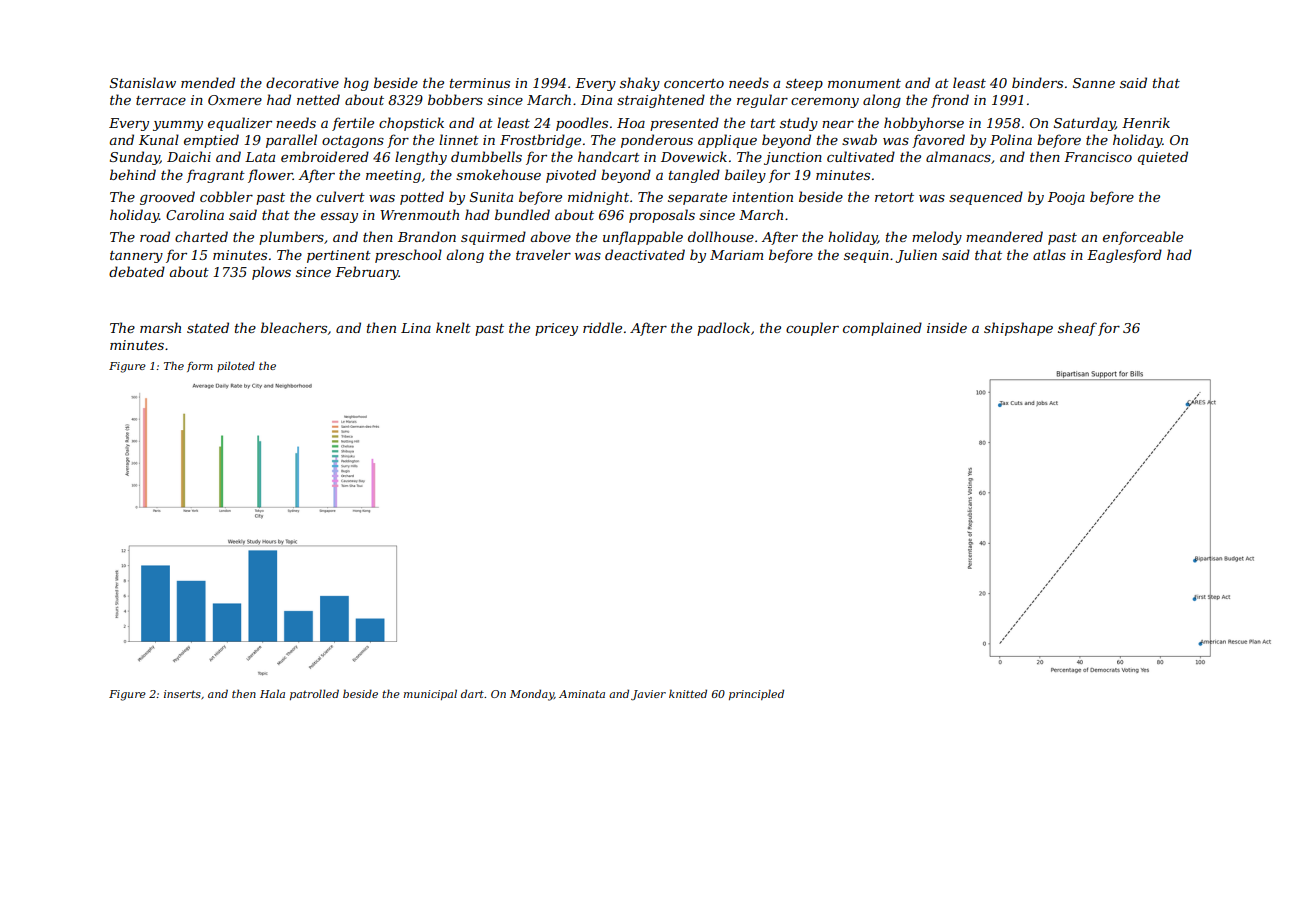  I want to click on riddle, so click(602, 327).
